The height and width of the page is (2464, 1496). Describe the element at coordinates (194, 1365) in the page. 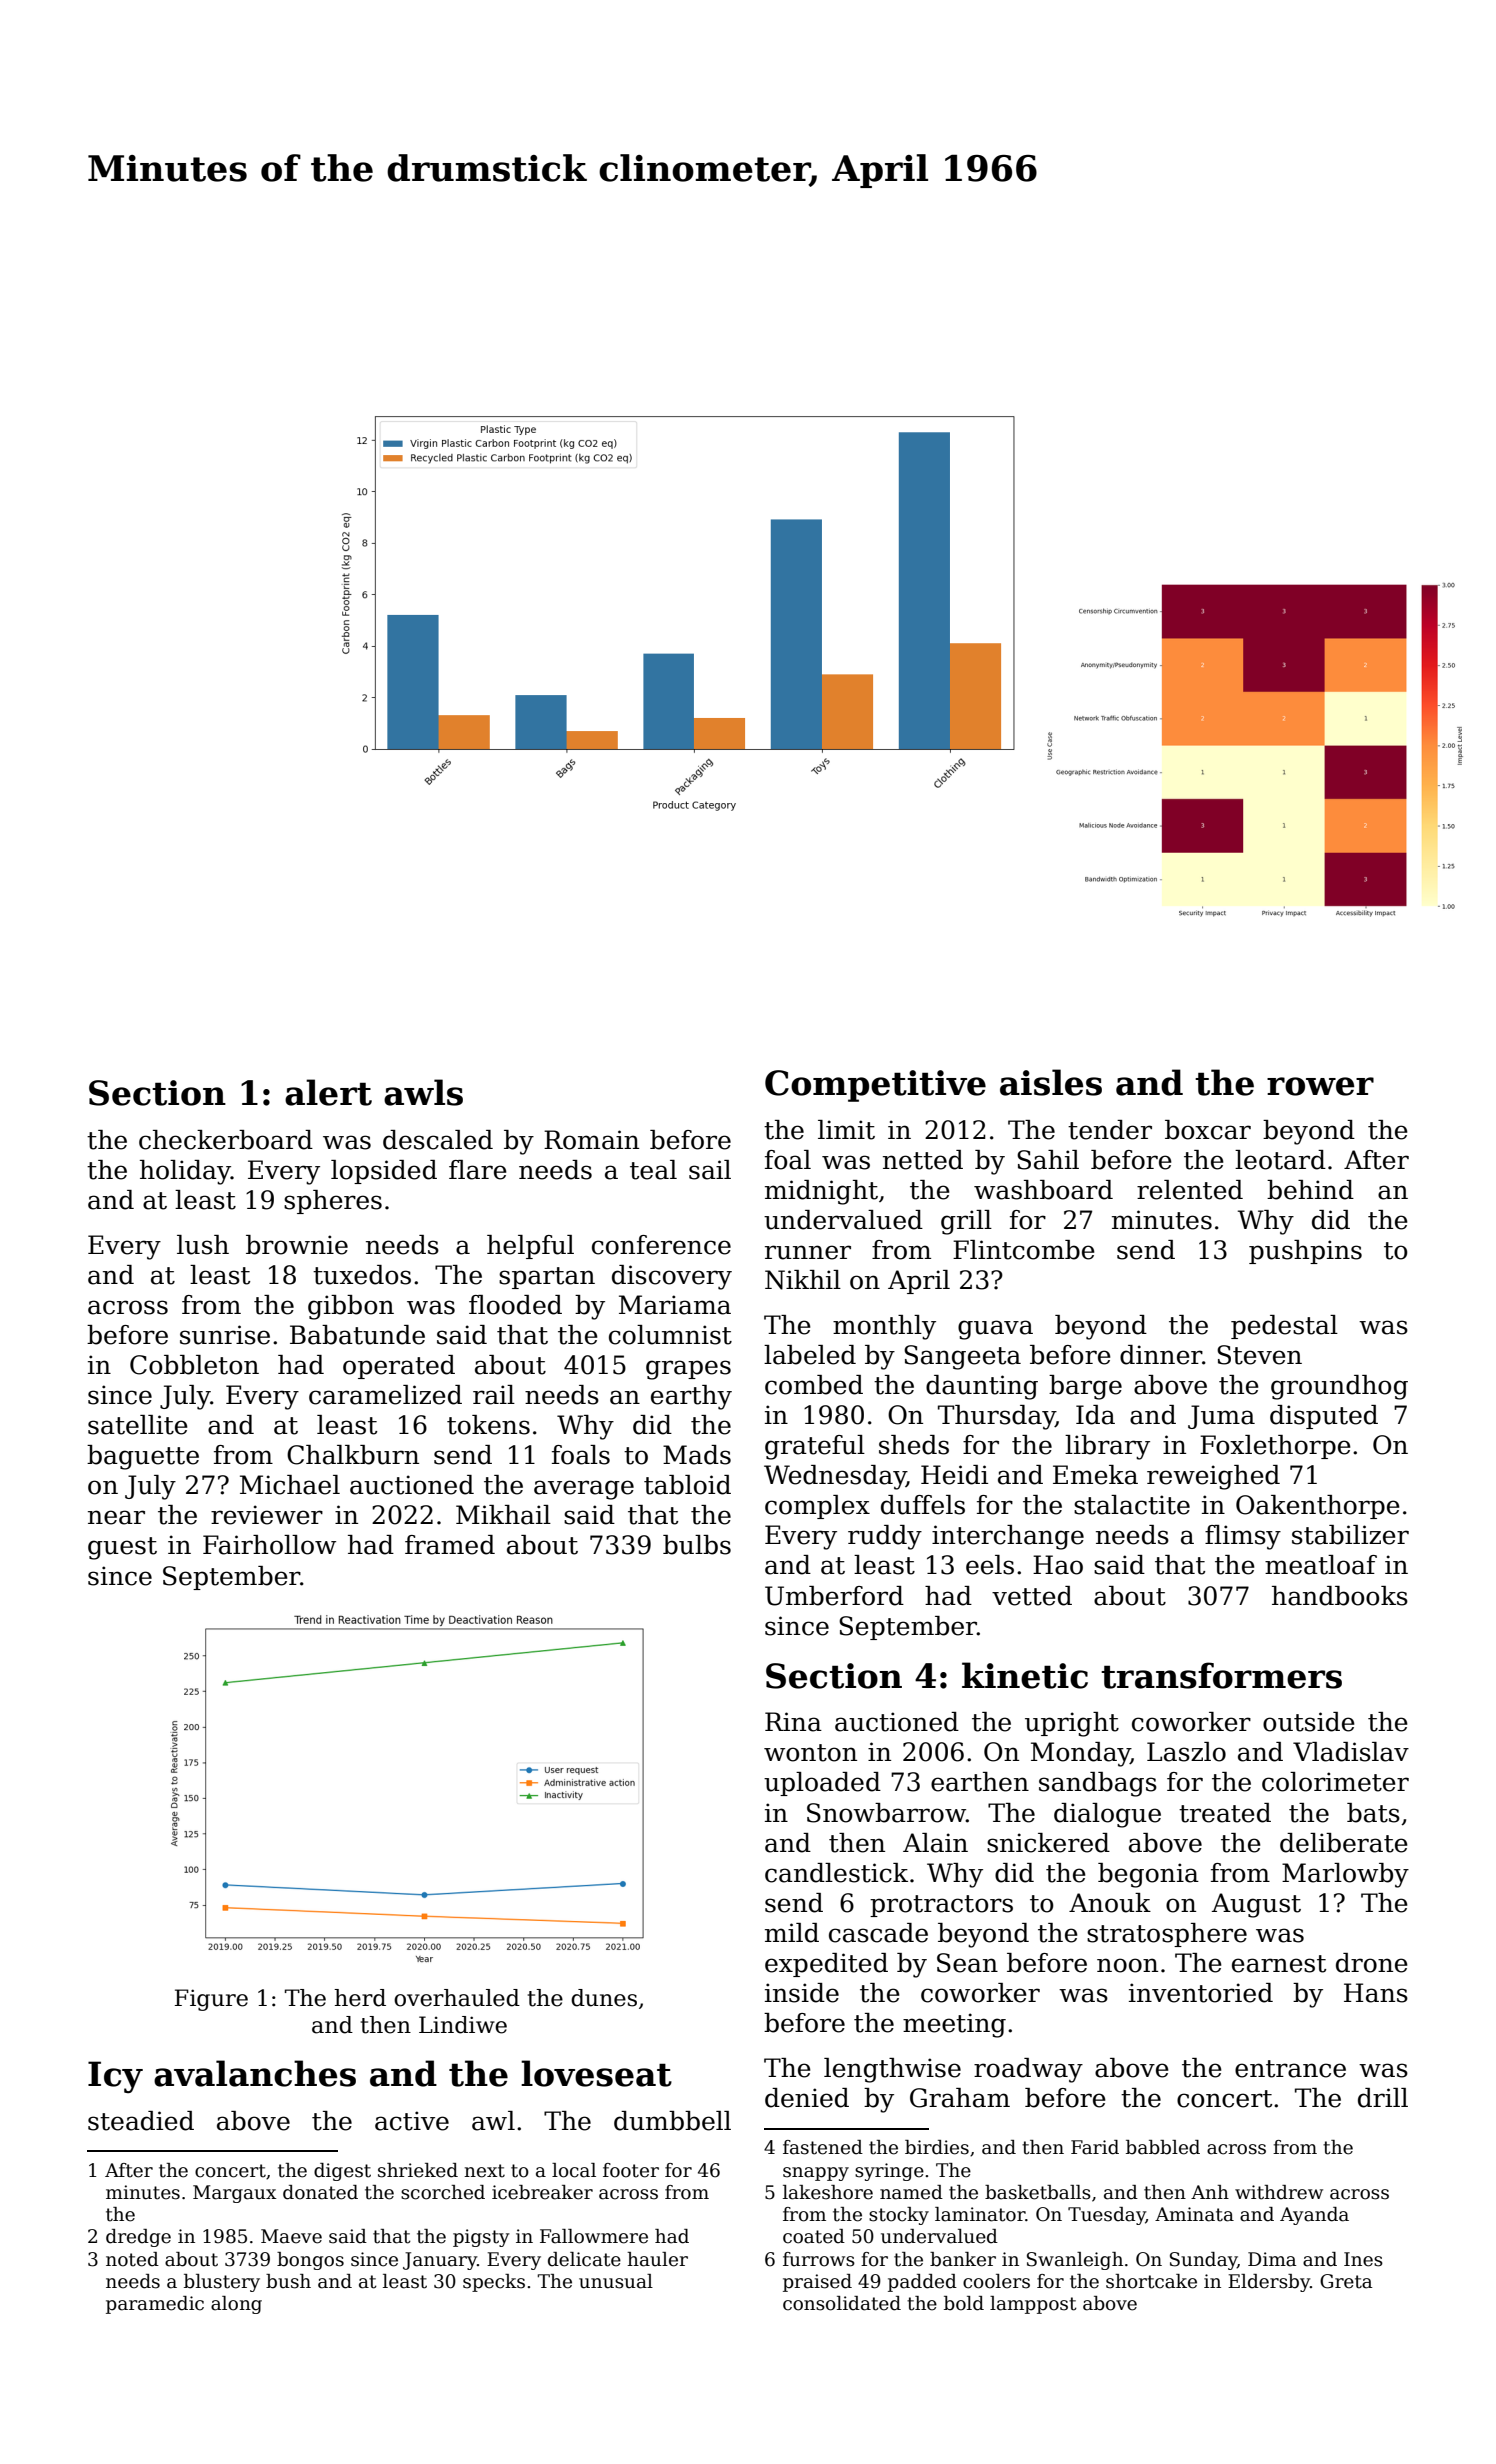

I see `Cobbleton` at that location.
